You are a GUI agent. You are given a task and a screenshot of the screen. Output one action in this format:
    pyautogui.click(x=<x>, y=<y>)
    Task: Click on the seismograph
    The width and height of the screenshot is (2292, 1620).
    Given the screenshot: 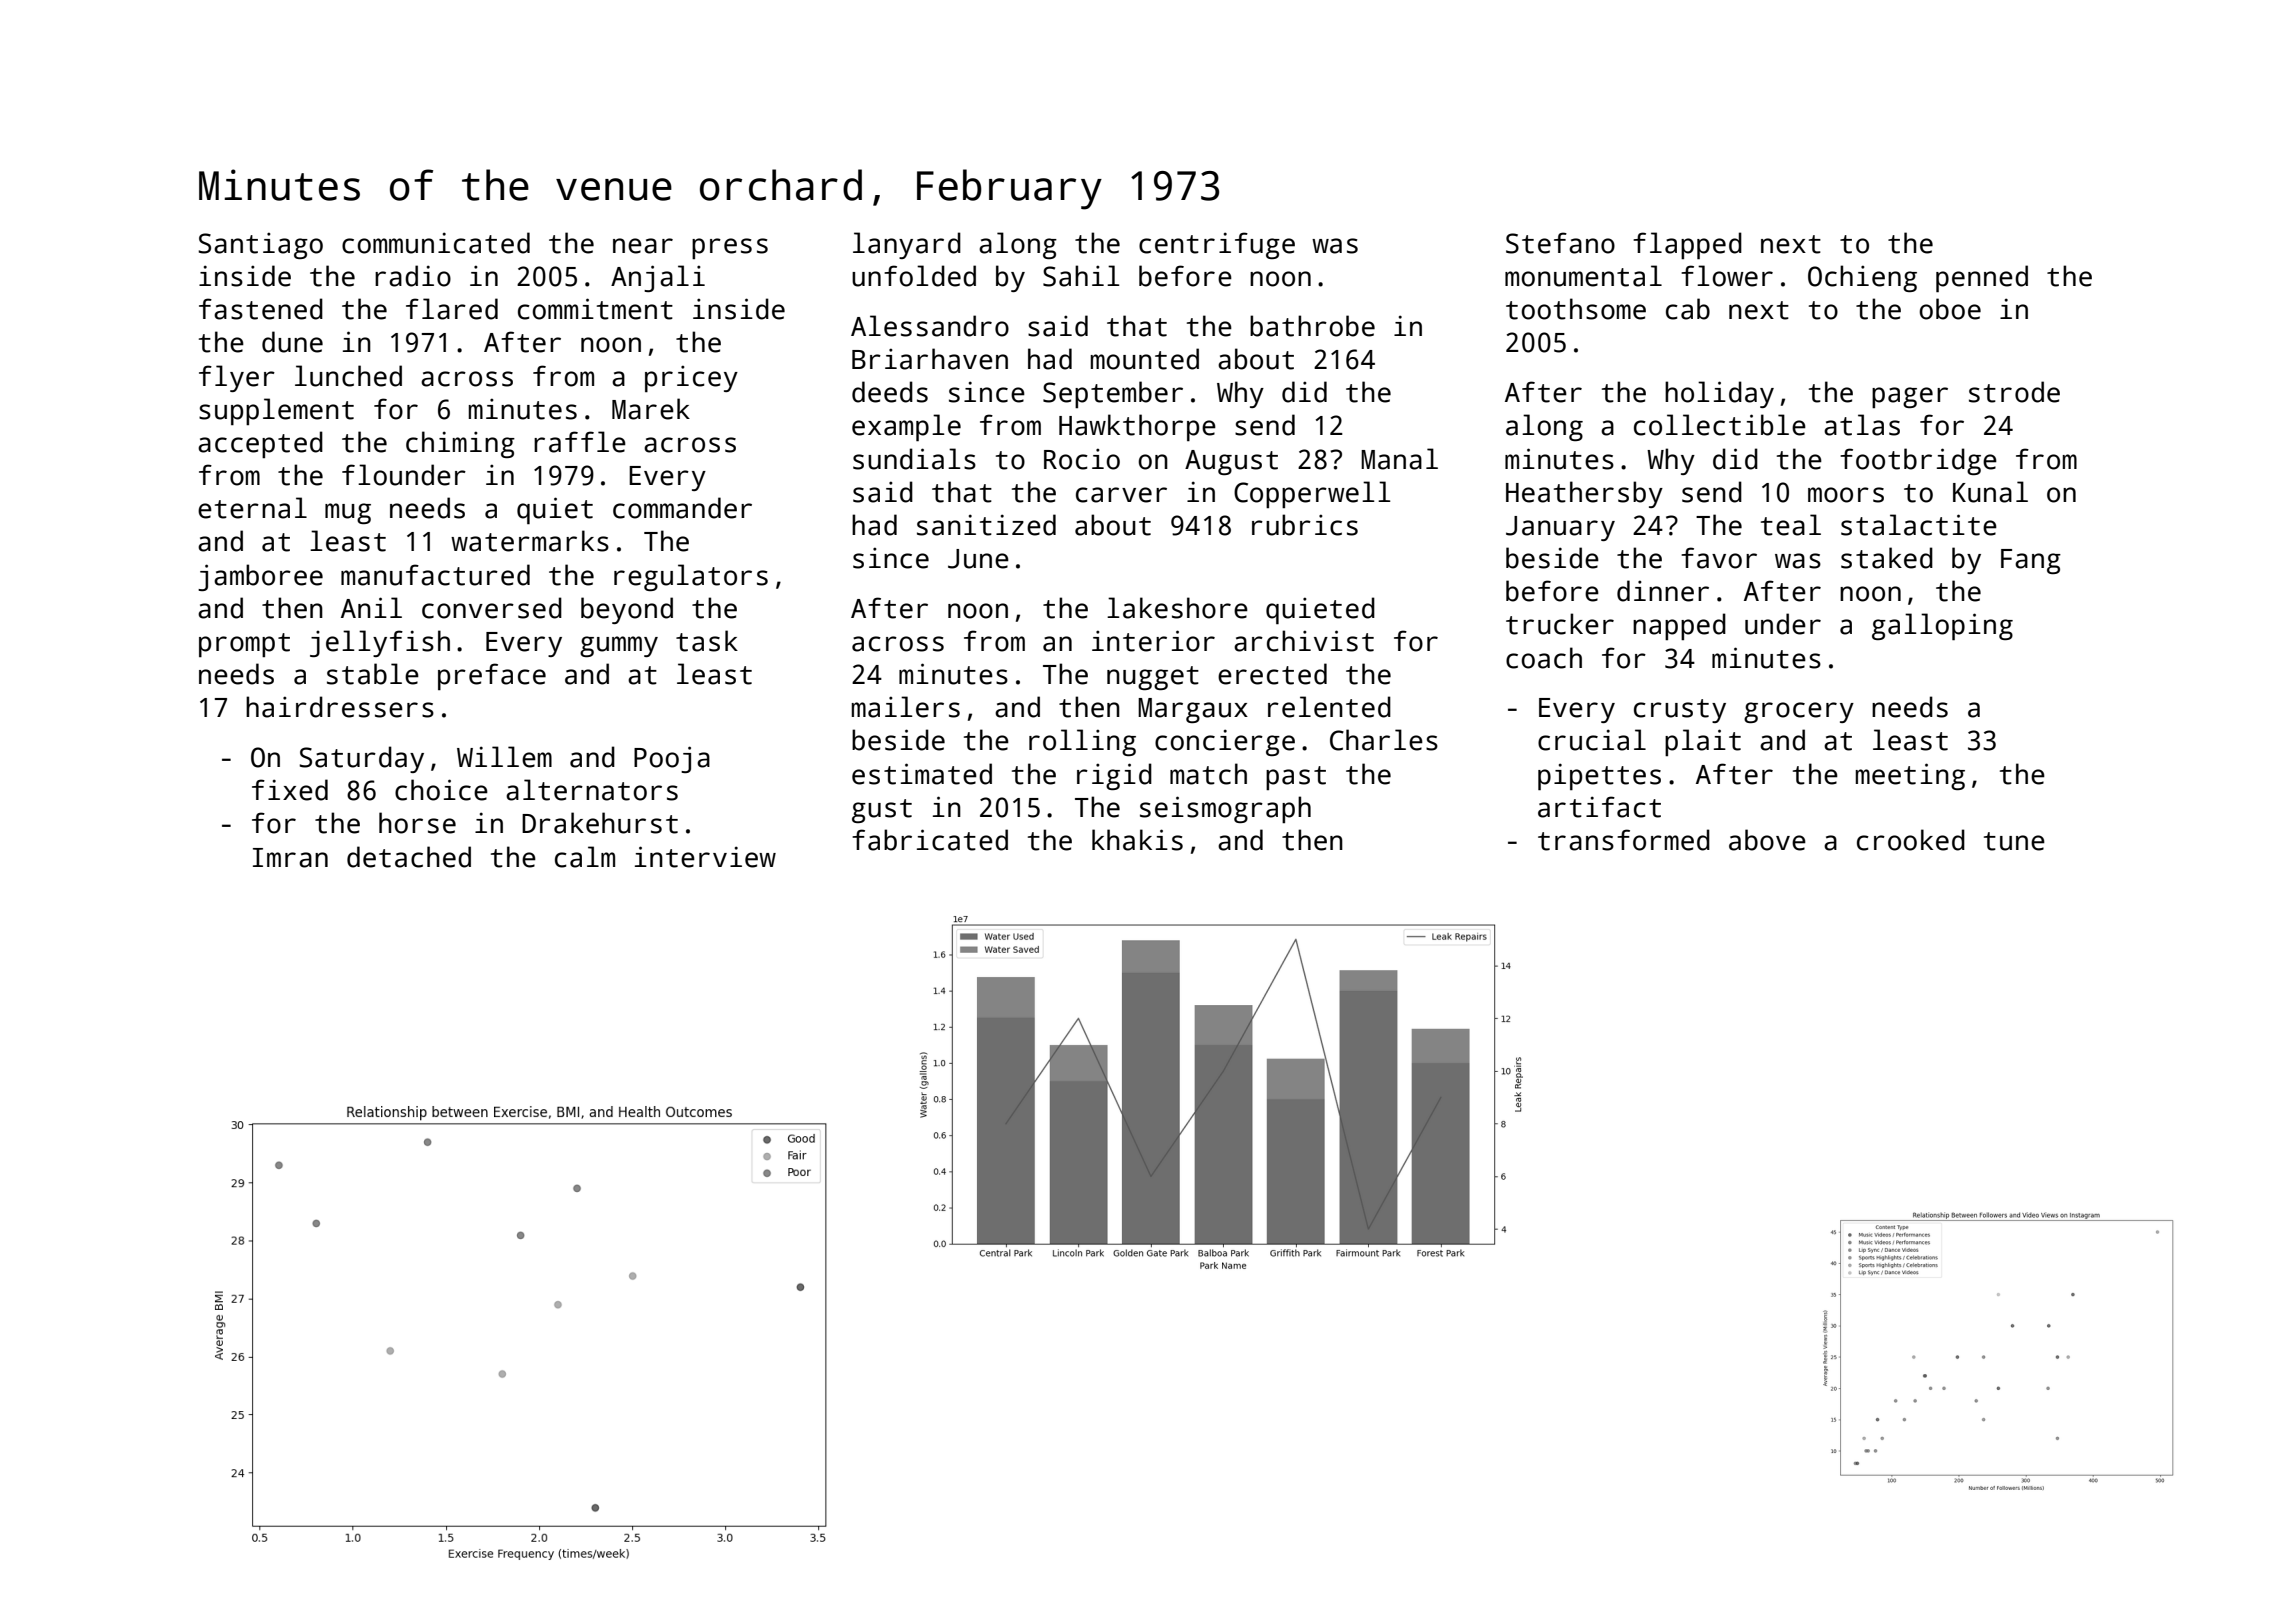 What is the action you would take?
    pyautogui.click(x=1225, y=809)
